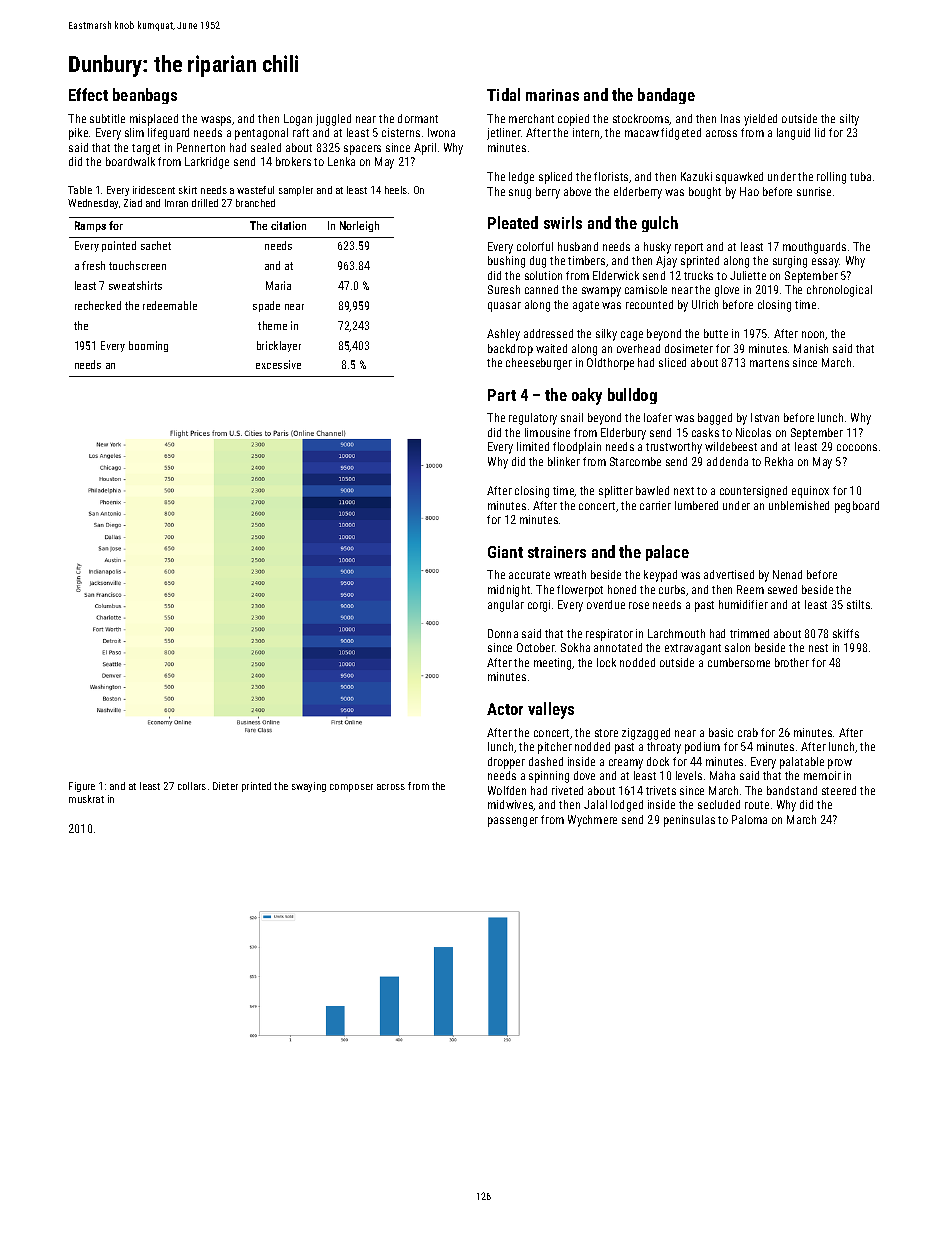 The height and width of the screenshot is (1233, 952). Describe the element at coordinates (148, 346) in the screenshot. I see `booming` at that location.
